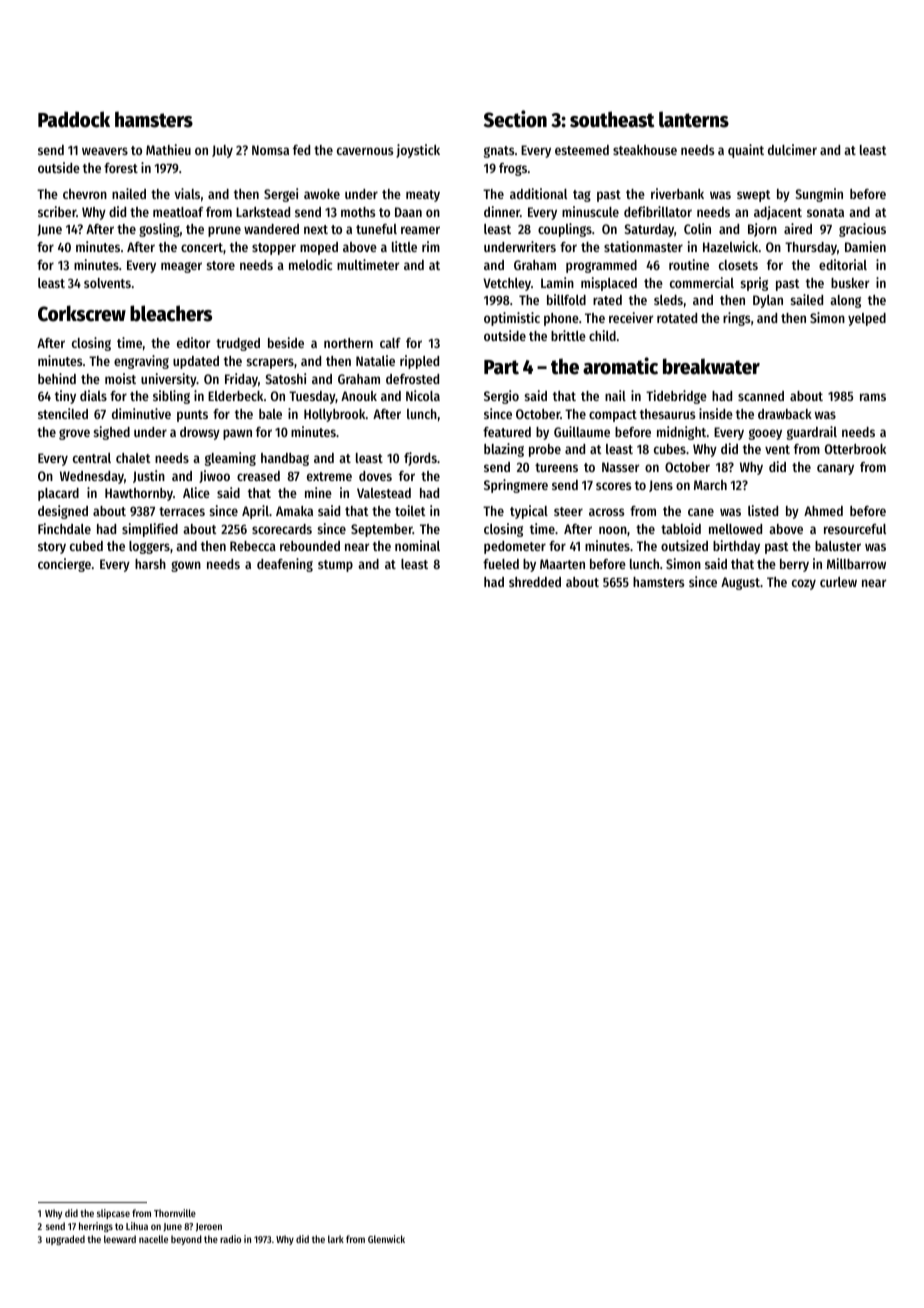 Image resolution: width=924 pixels, height=1308 pixels. Describe the element at coordinates (65, 1240) in the screenshot. I see `upgraded` at that location.
